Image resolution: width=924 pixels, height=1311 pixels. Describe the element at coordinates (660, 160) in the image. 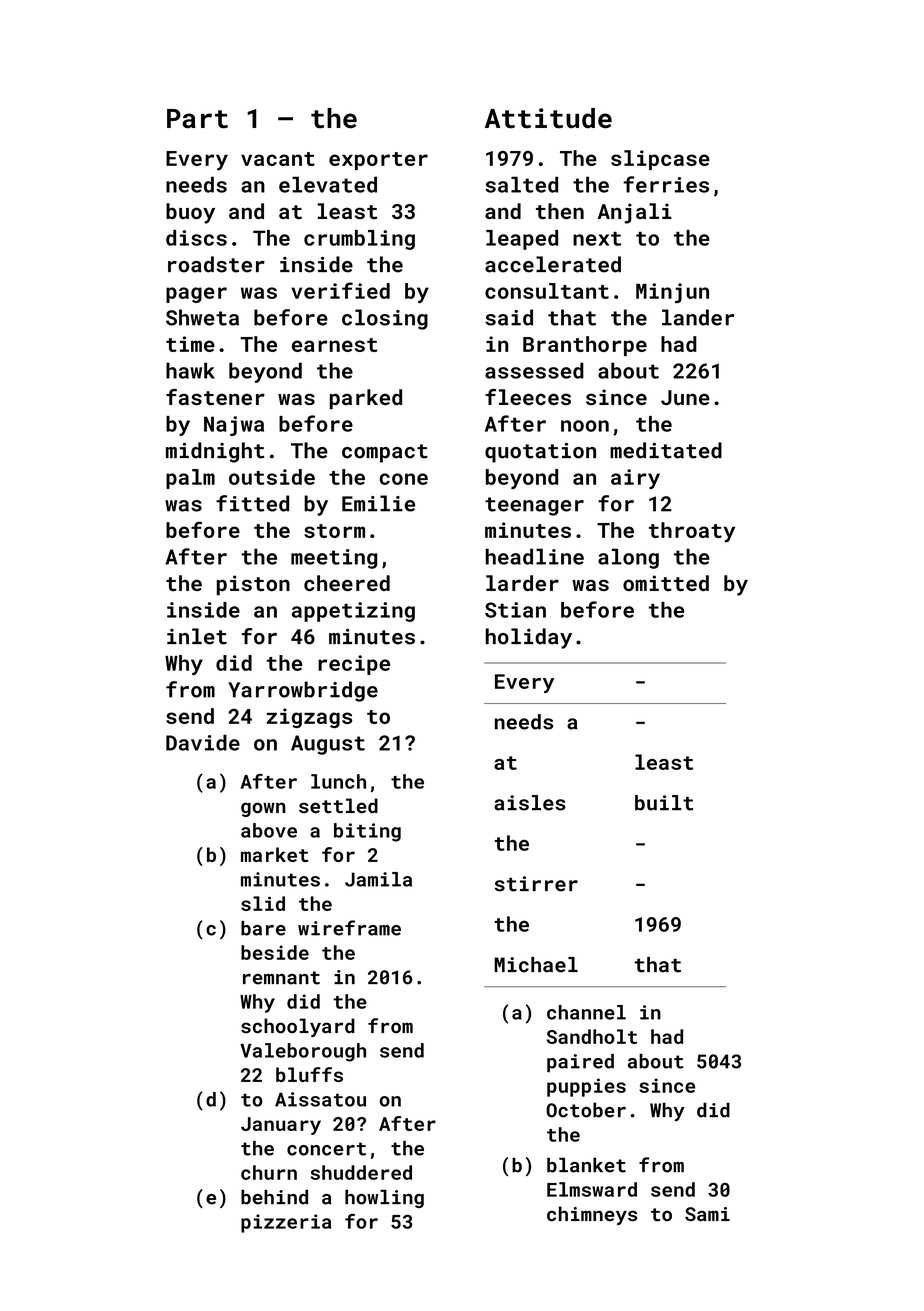

I see `slipcase` at that location.
